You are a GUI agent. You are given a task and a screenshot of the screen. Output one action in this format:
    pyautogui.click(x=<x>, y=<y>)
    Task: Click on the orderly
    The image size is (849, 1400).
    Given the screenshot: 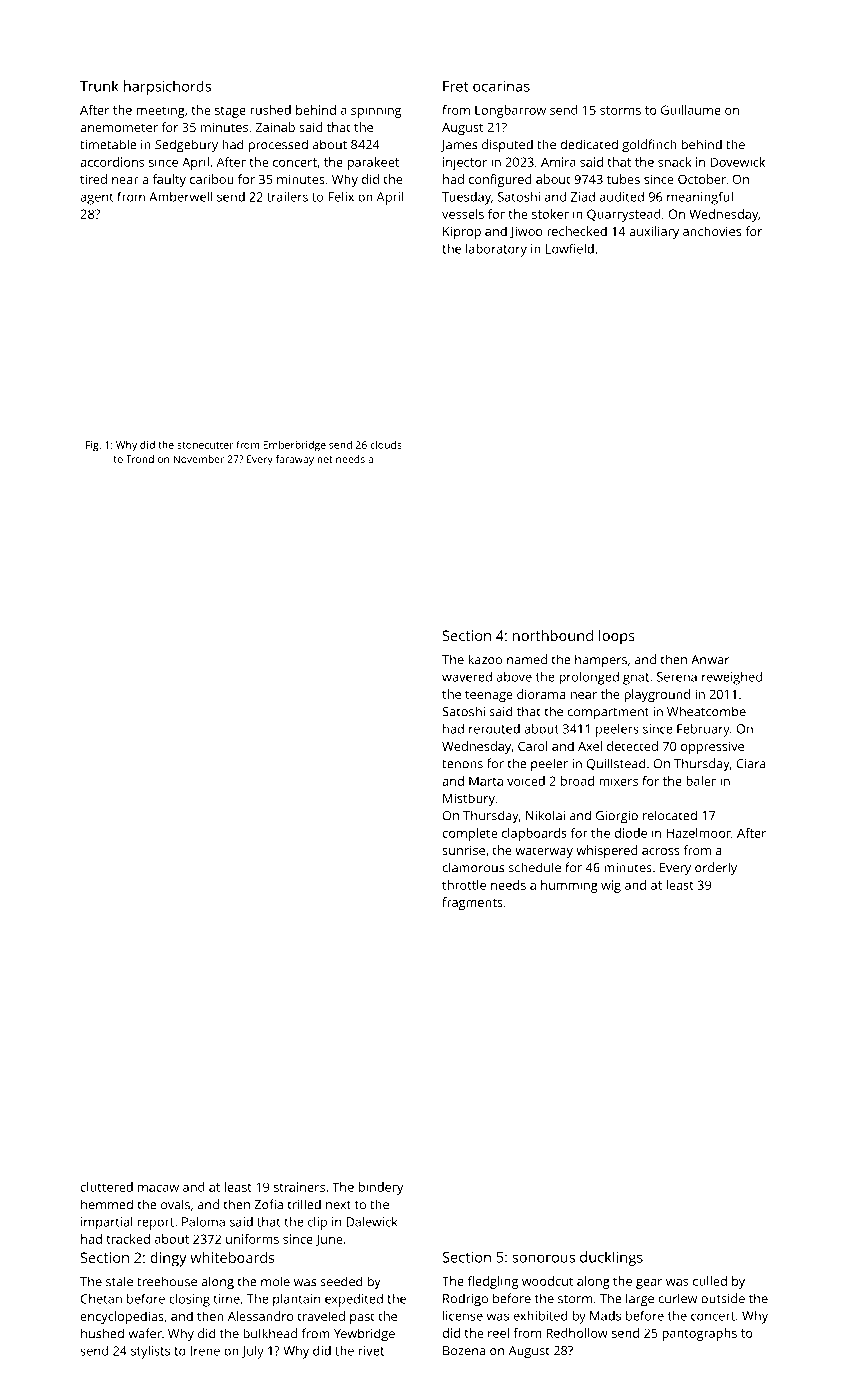 What is the action you would take?
    pyautogui.click(x=716, y=869)
